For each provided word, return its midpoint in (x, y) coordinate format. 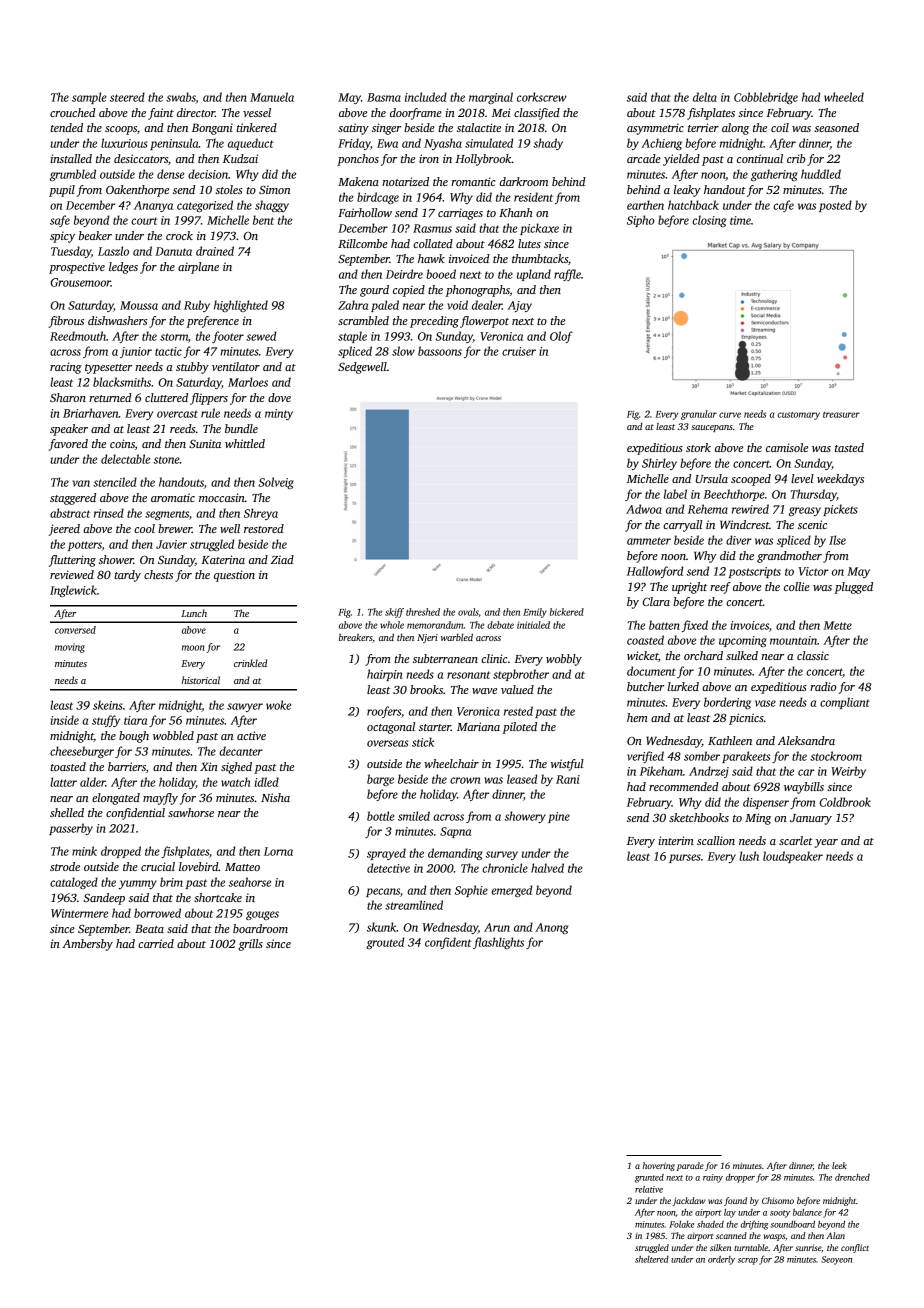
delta (705, 97)
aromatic (173, 497)
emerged (511, 891)
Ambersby (87, 945)
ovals (468, 612)
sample (89, 98)
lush (749, 856)
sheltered (652, 1259)
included (426, 97)
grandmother (789, 557)
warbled (457, 637)
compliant (845, 703)
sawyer (245, 707)
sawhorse (191, 812)
